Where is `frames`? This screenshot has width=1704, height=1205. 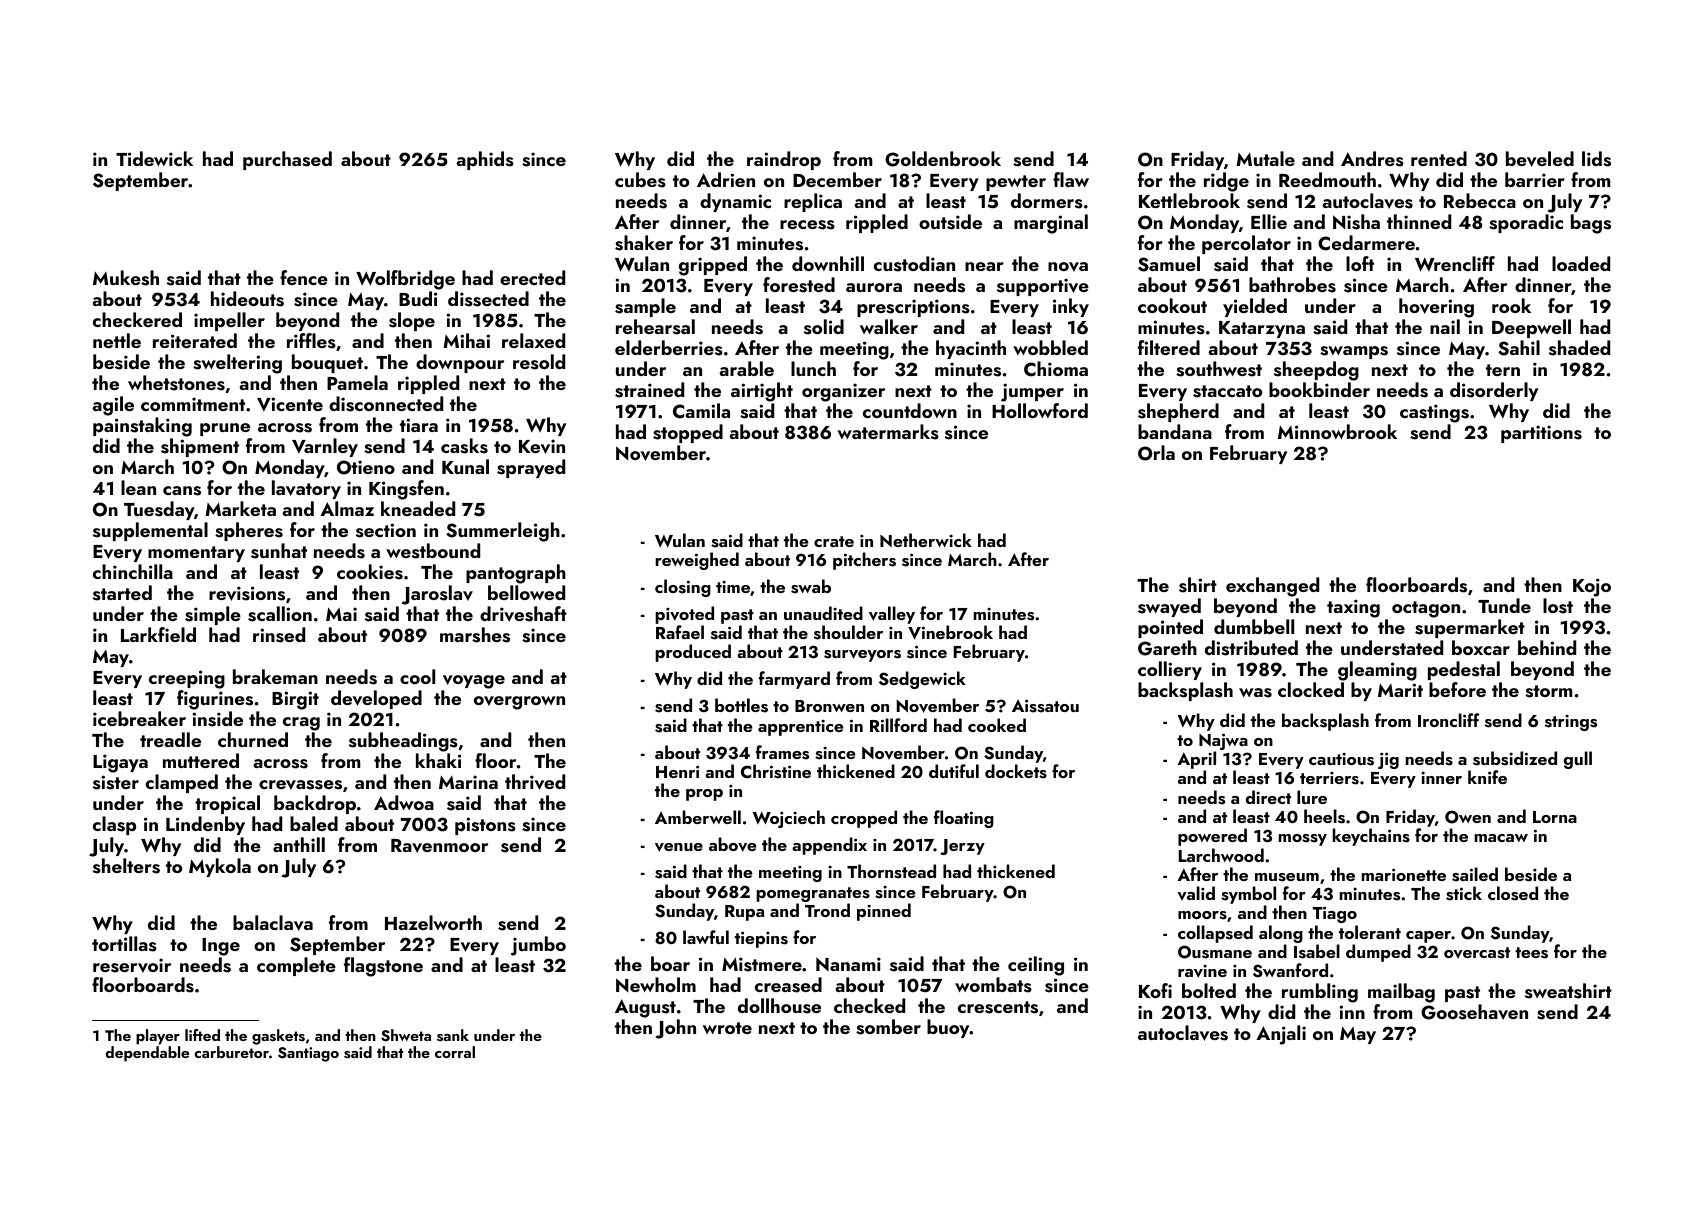
frames is located at coordinates (782, 752).
